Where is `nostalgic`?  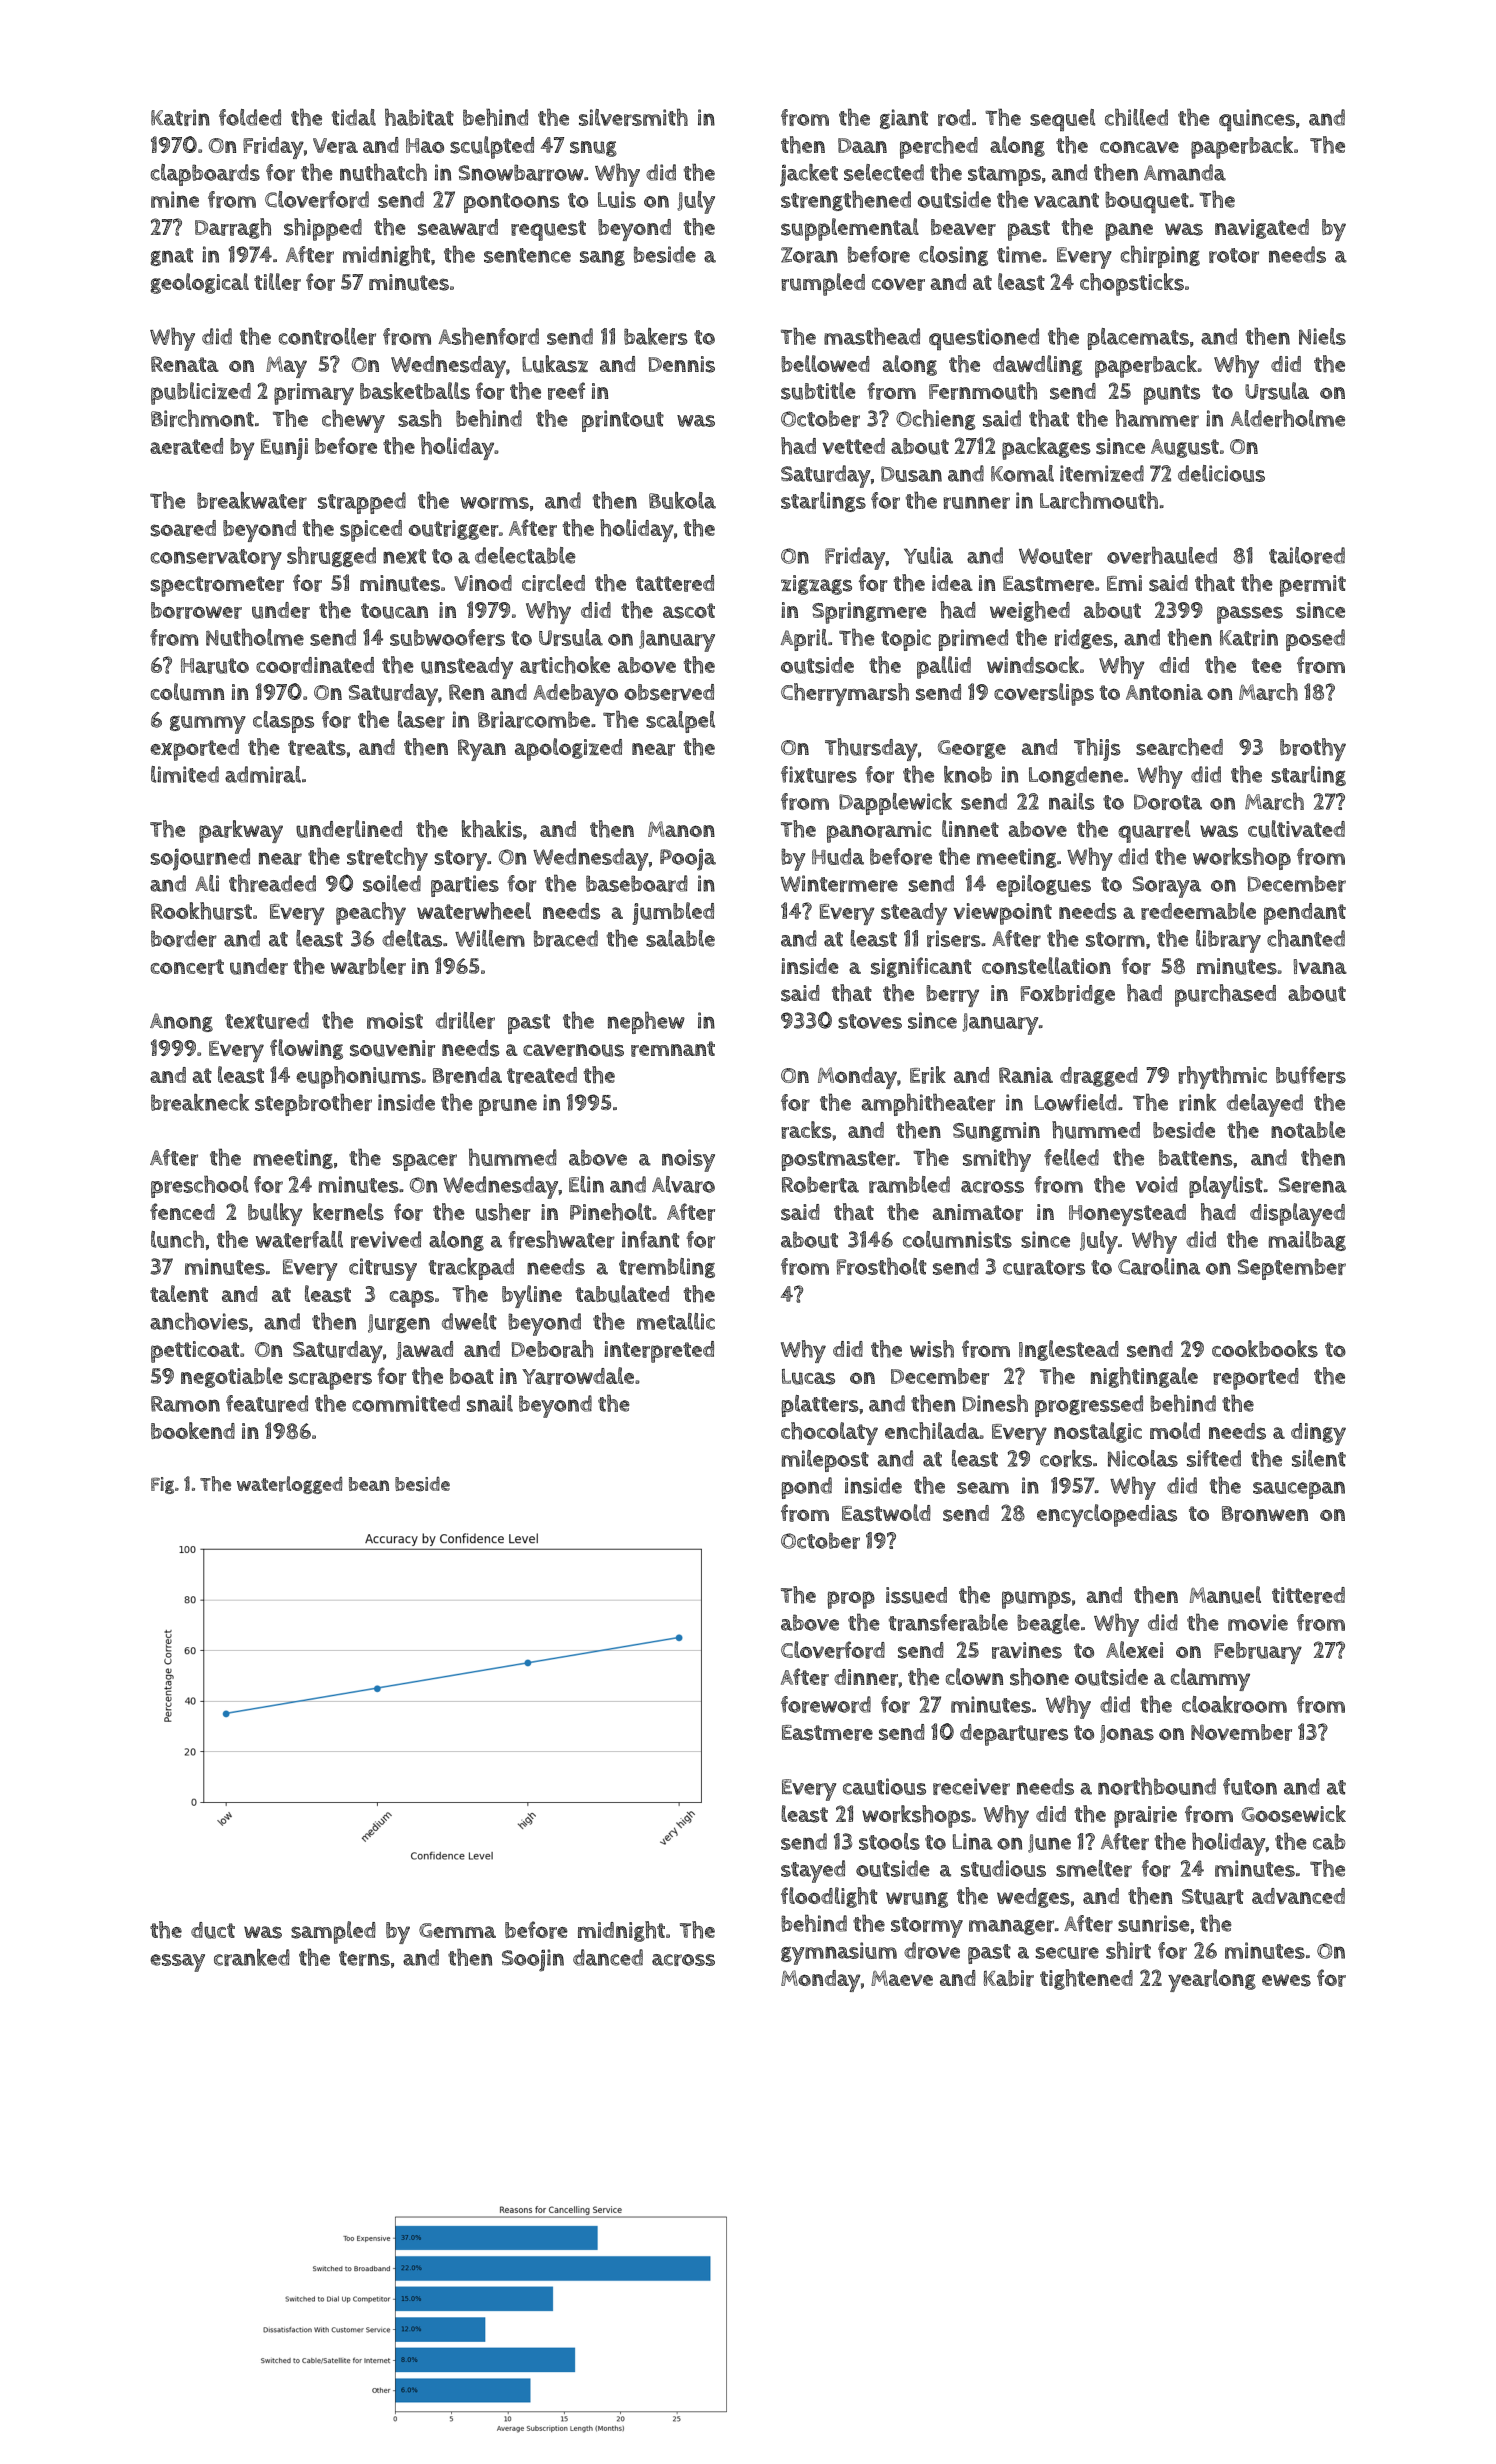 nostalgic is located at coordinates (1098, 1432).
